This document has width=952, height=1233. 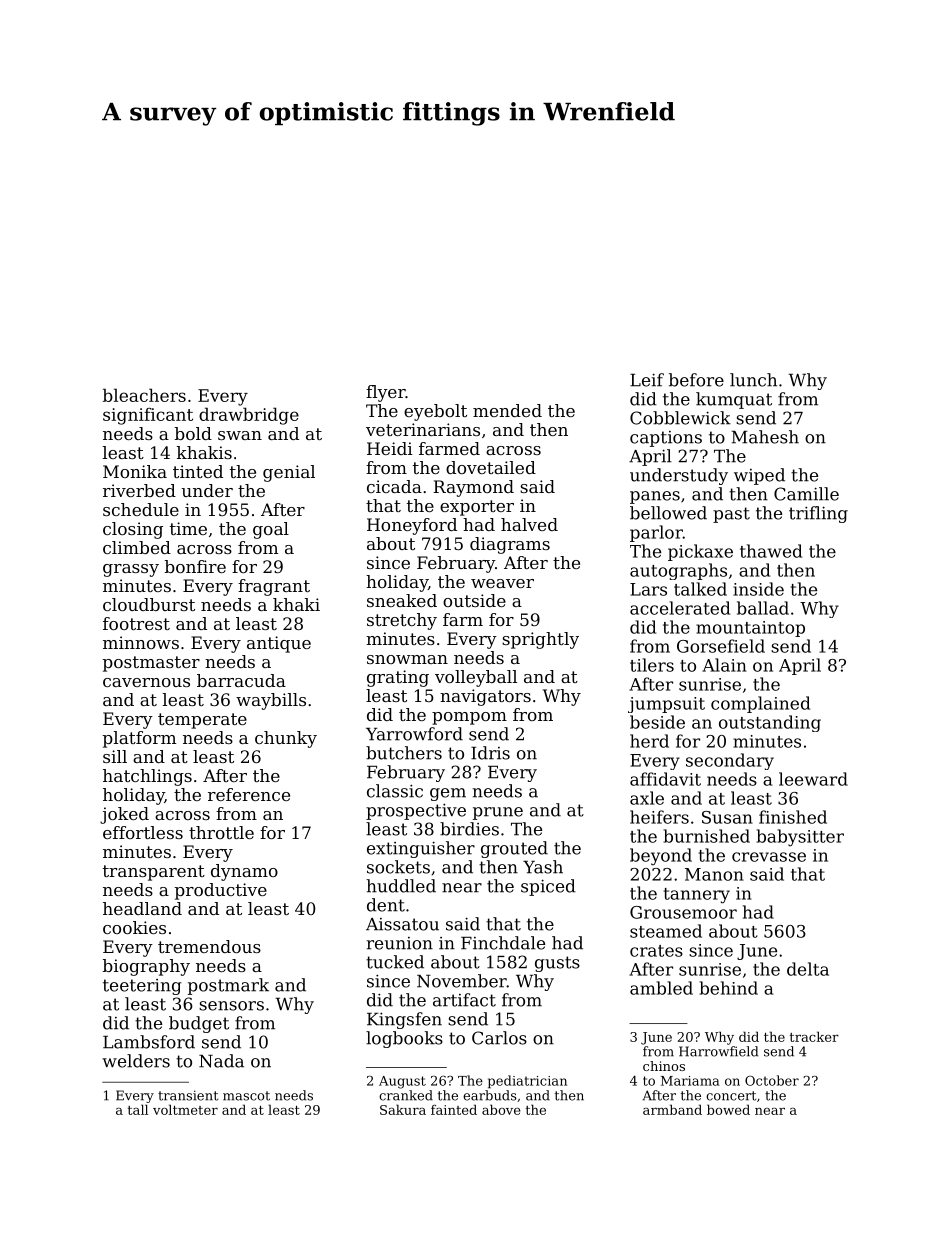 I want to click on bleachers, so click(x=144, y=395).
